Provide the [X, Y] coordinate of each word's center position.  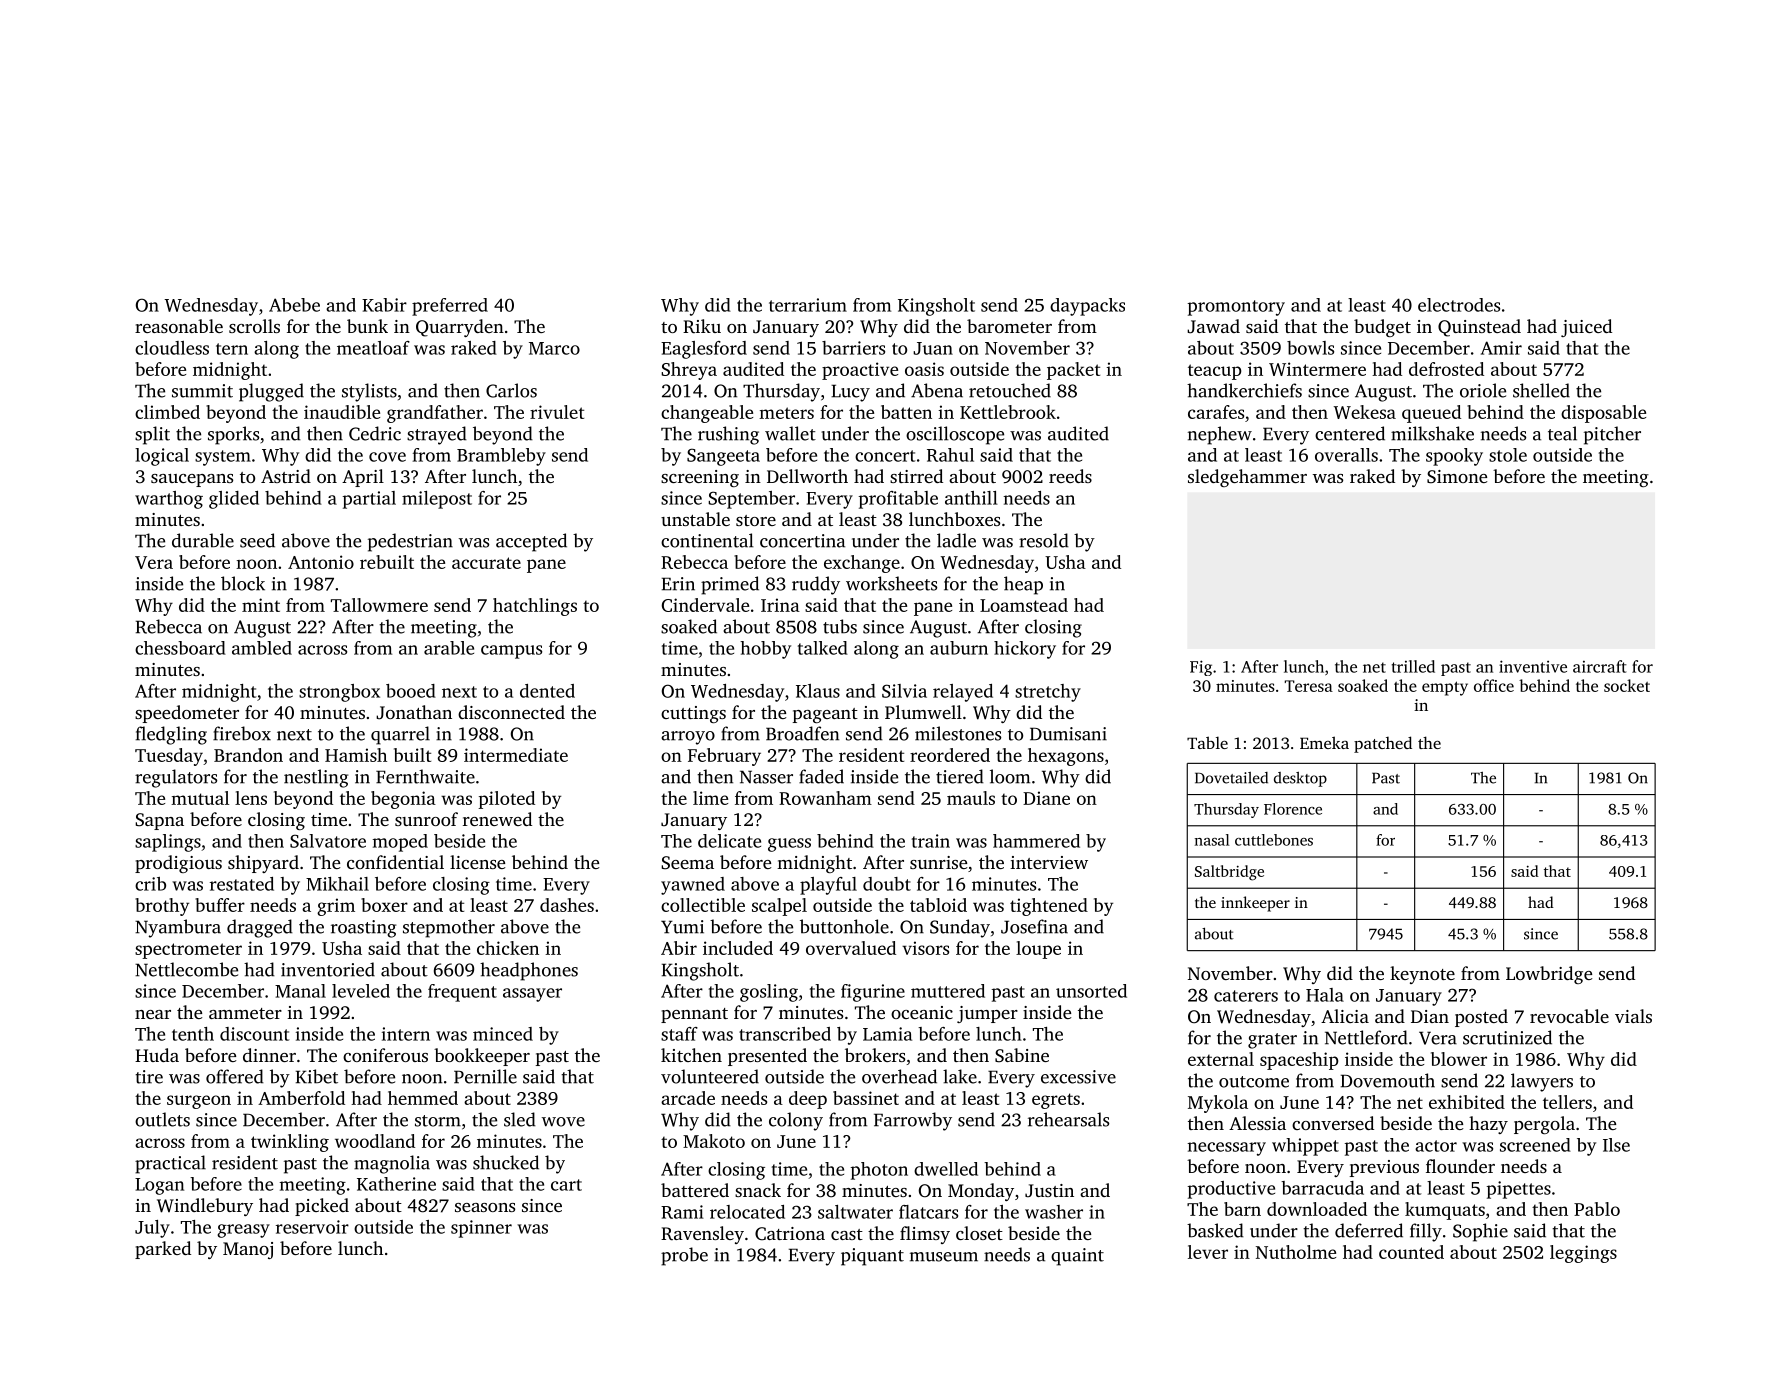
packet [1073, 371]
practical [170, 1164]
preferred [450, 307]
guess [789, 845]
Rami [682, 1212]
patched [1383, 744]
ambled [262, 648]
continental [707, 540]
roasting [363, 929]
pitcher [1612, 435]
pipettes [1519, 1190]
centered [1350, 433]
